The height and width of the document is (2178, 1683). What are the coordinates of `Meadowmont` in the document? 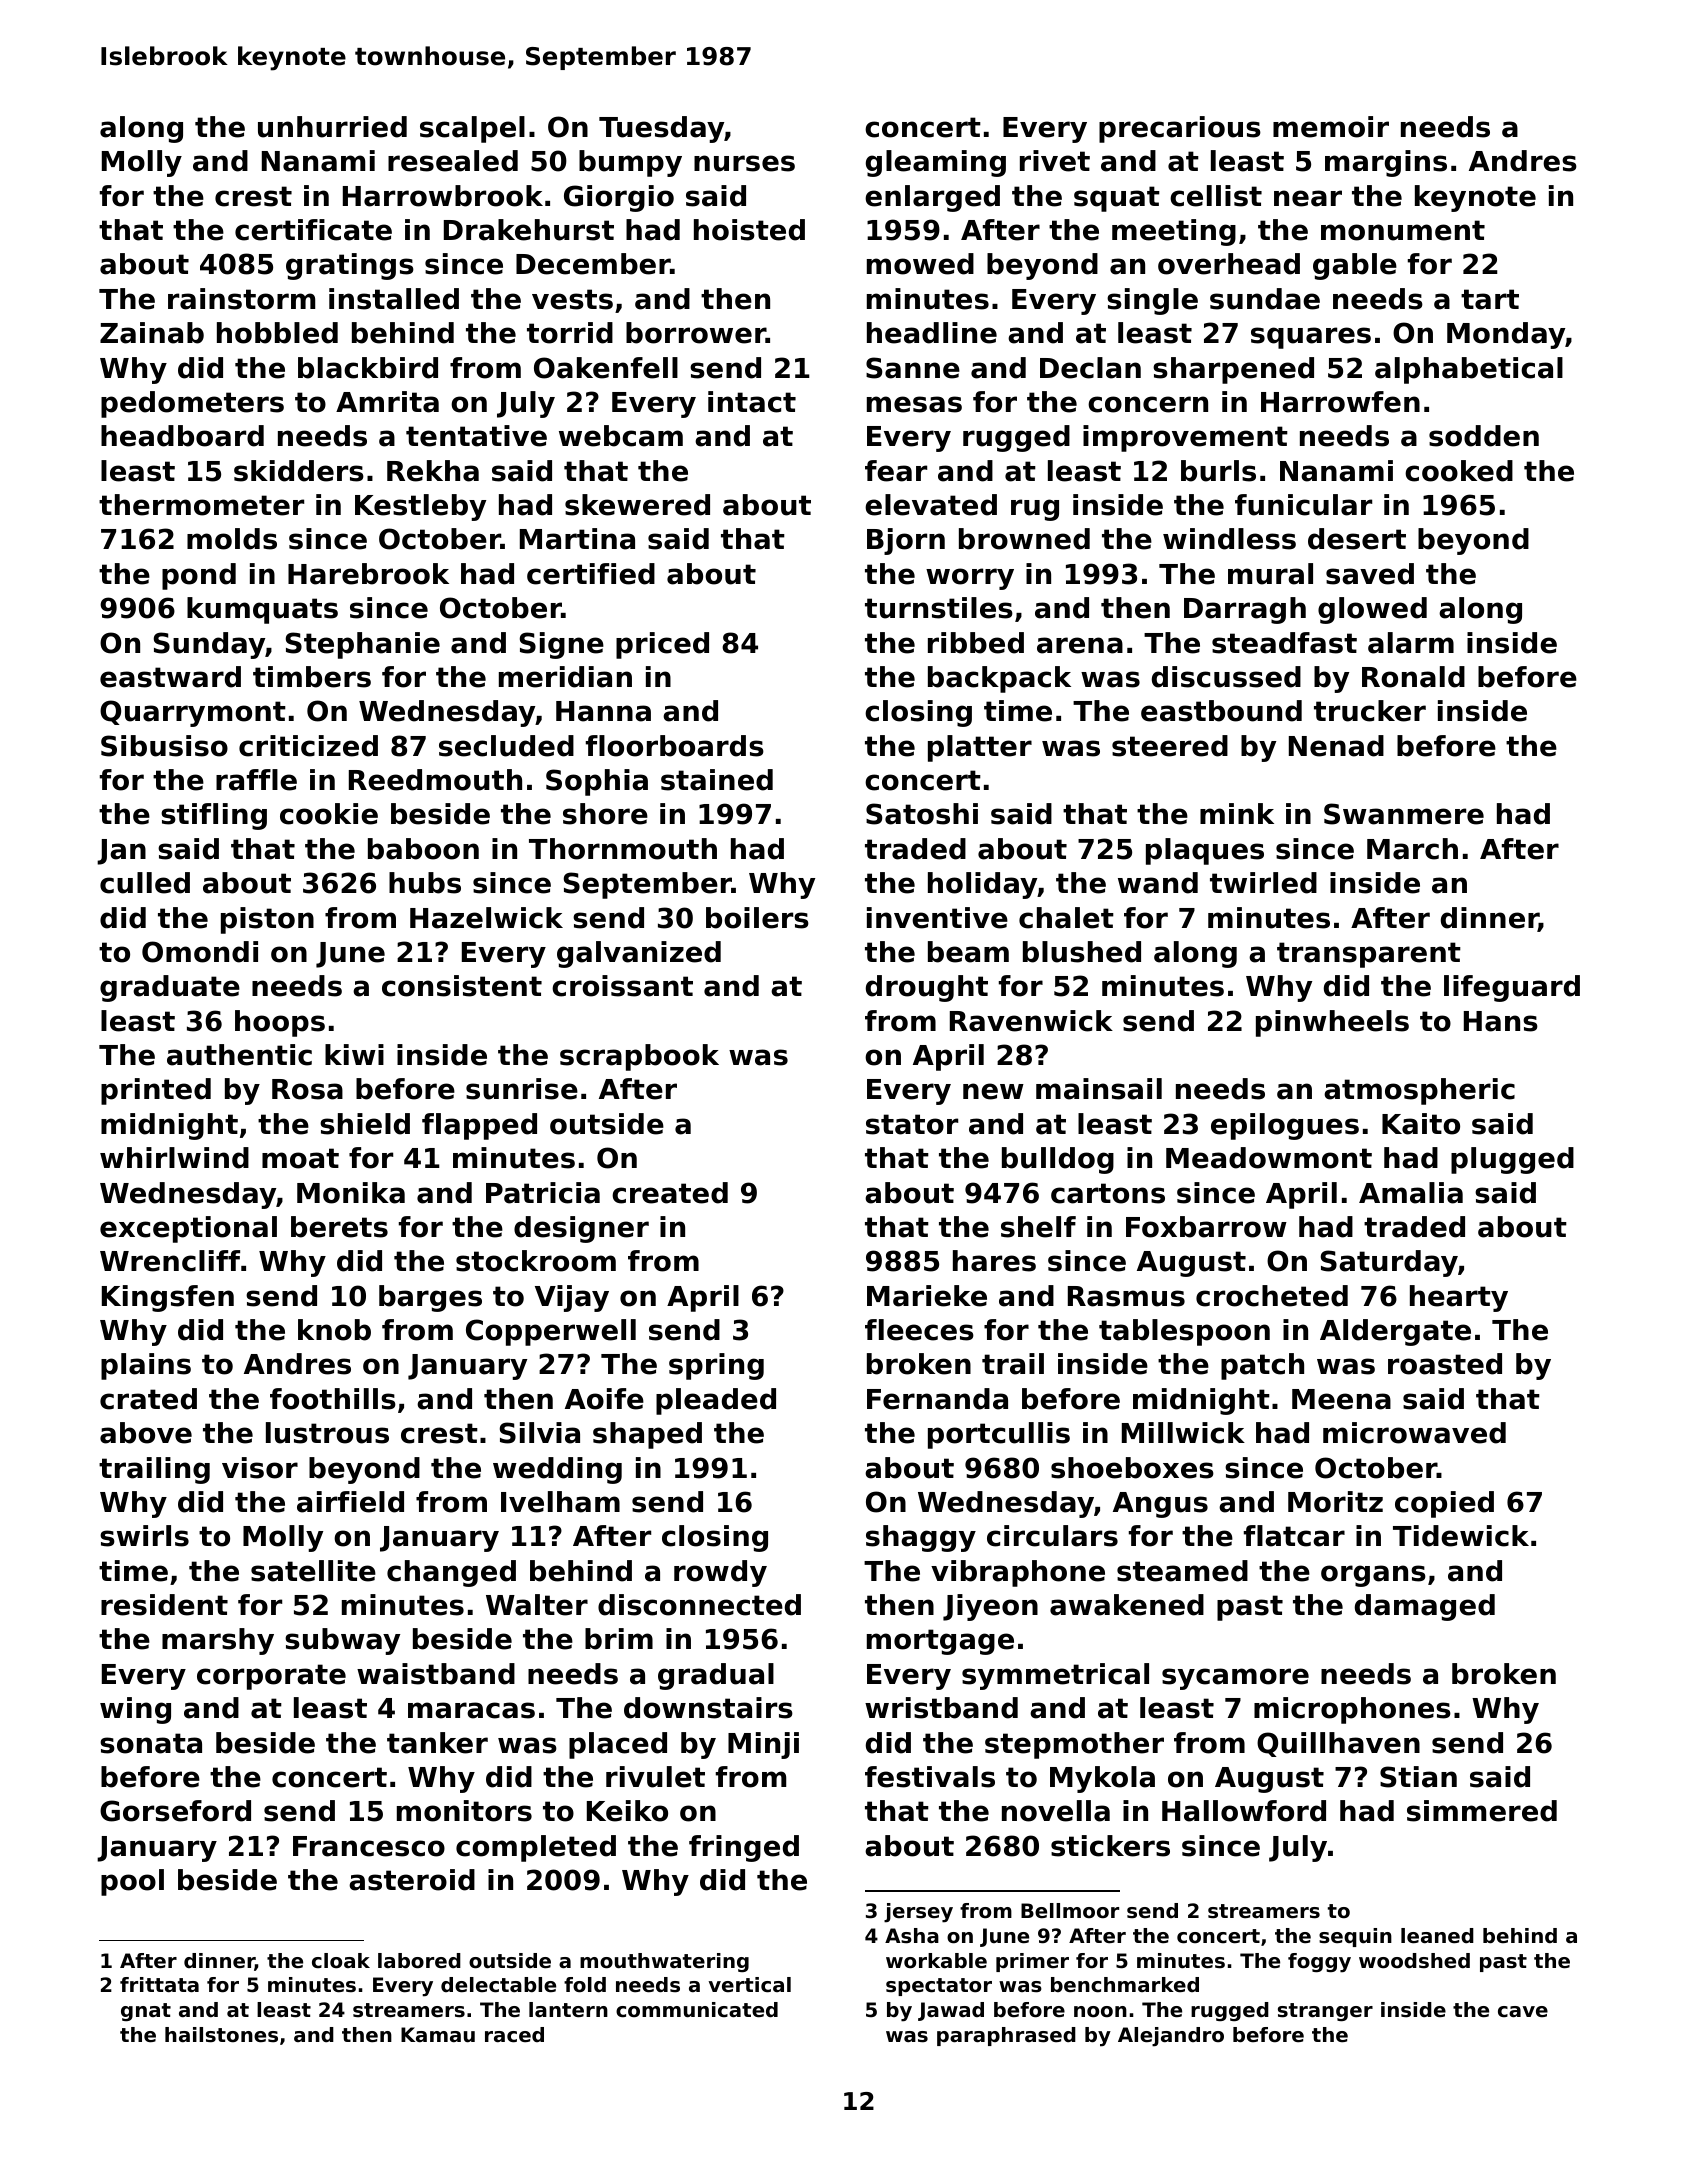 It's located at (1269, 1158).
